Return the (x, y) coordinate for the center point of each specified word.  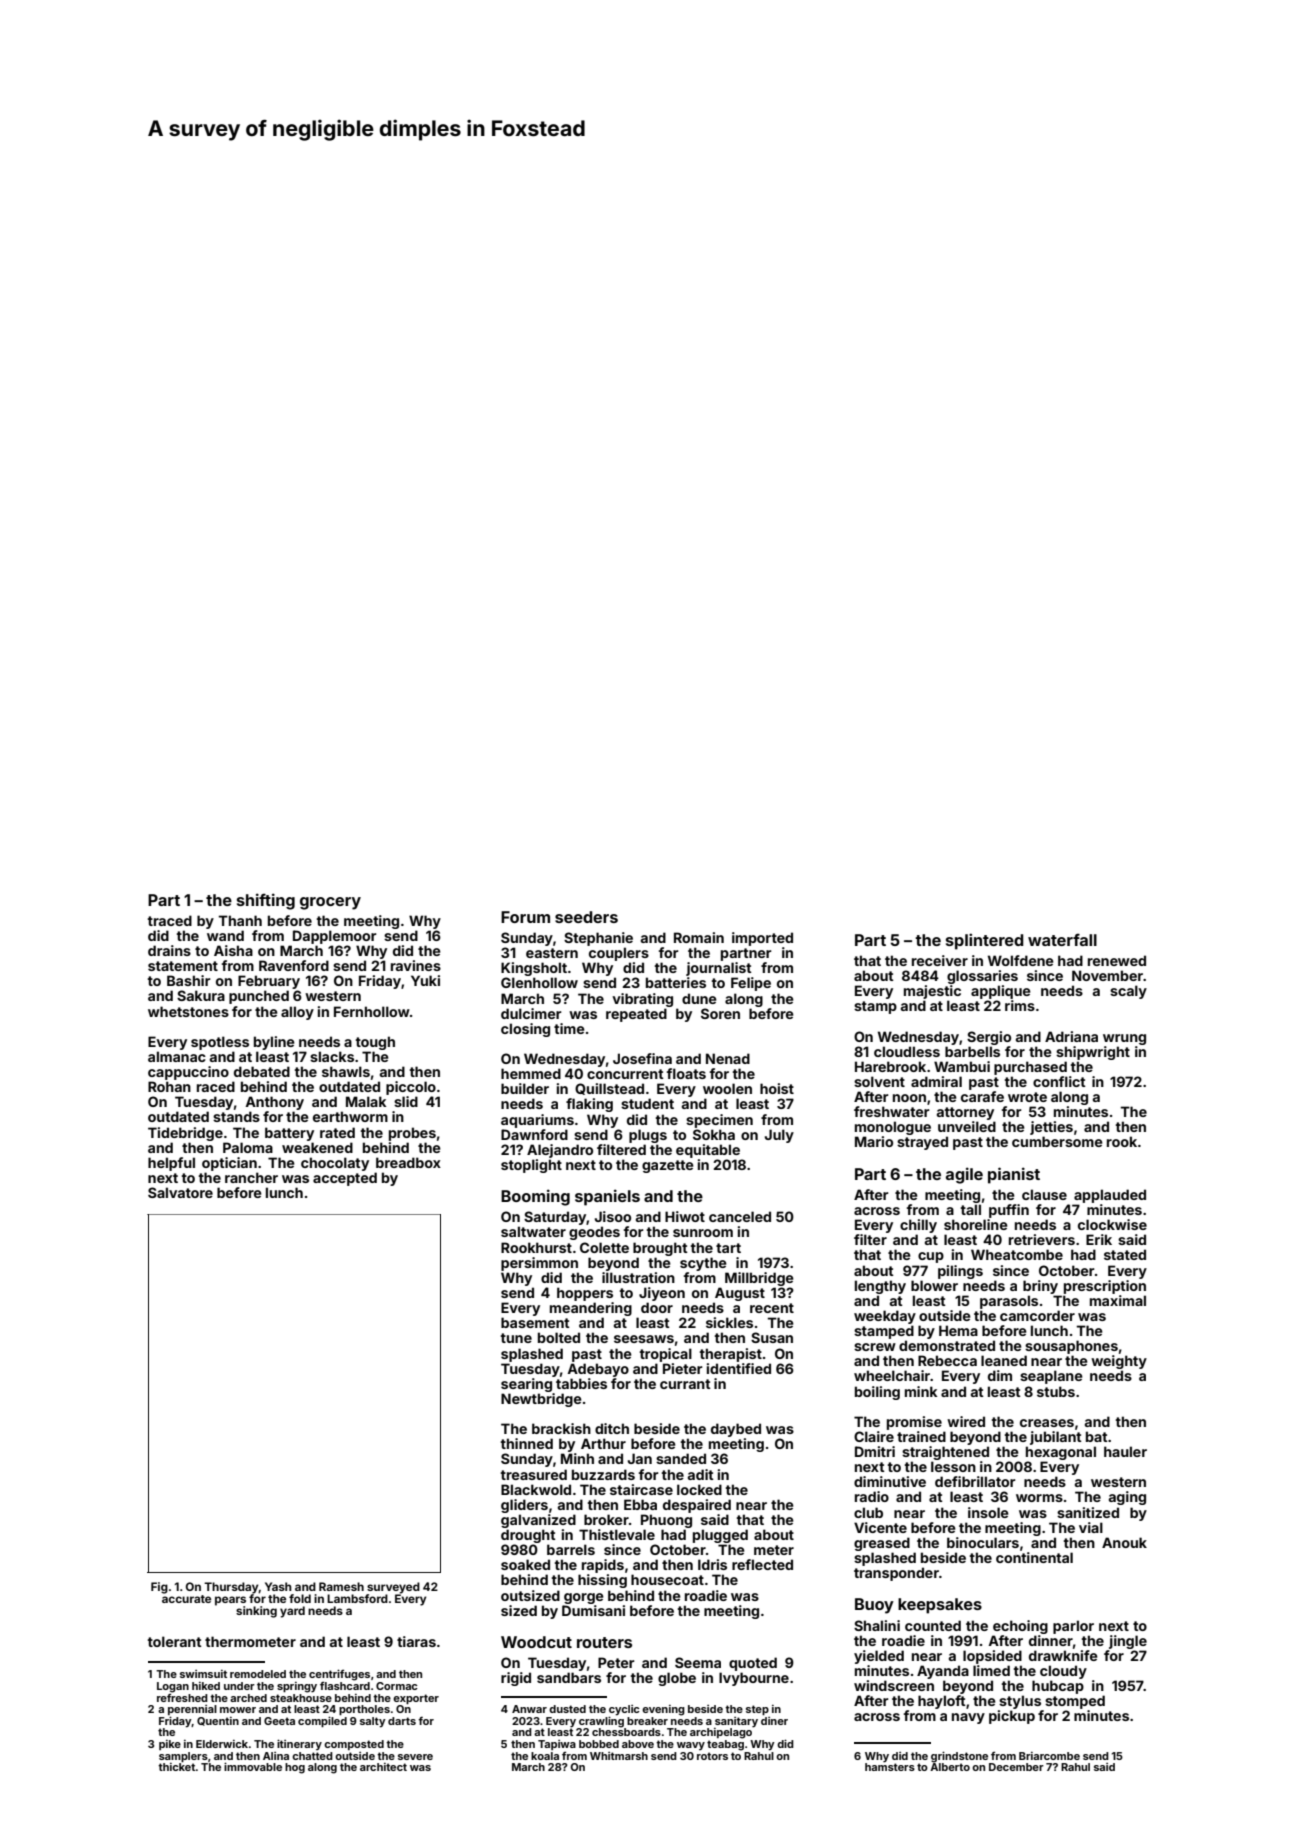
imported (762, 939)
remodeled (258, 1674)
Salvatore (180, 1192)
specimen (719, 1121)
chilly (918, 1226)
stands (236, 1116)
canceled (740, 1216)
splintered (985, 941)
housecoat (667, 1579)
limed (991, 1670)
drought (528, 1536)
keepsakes (940, 1606)
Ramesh (341, 1586)
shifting (266, 901)
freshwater (892, 1111)
